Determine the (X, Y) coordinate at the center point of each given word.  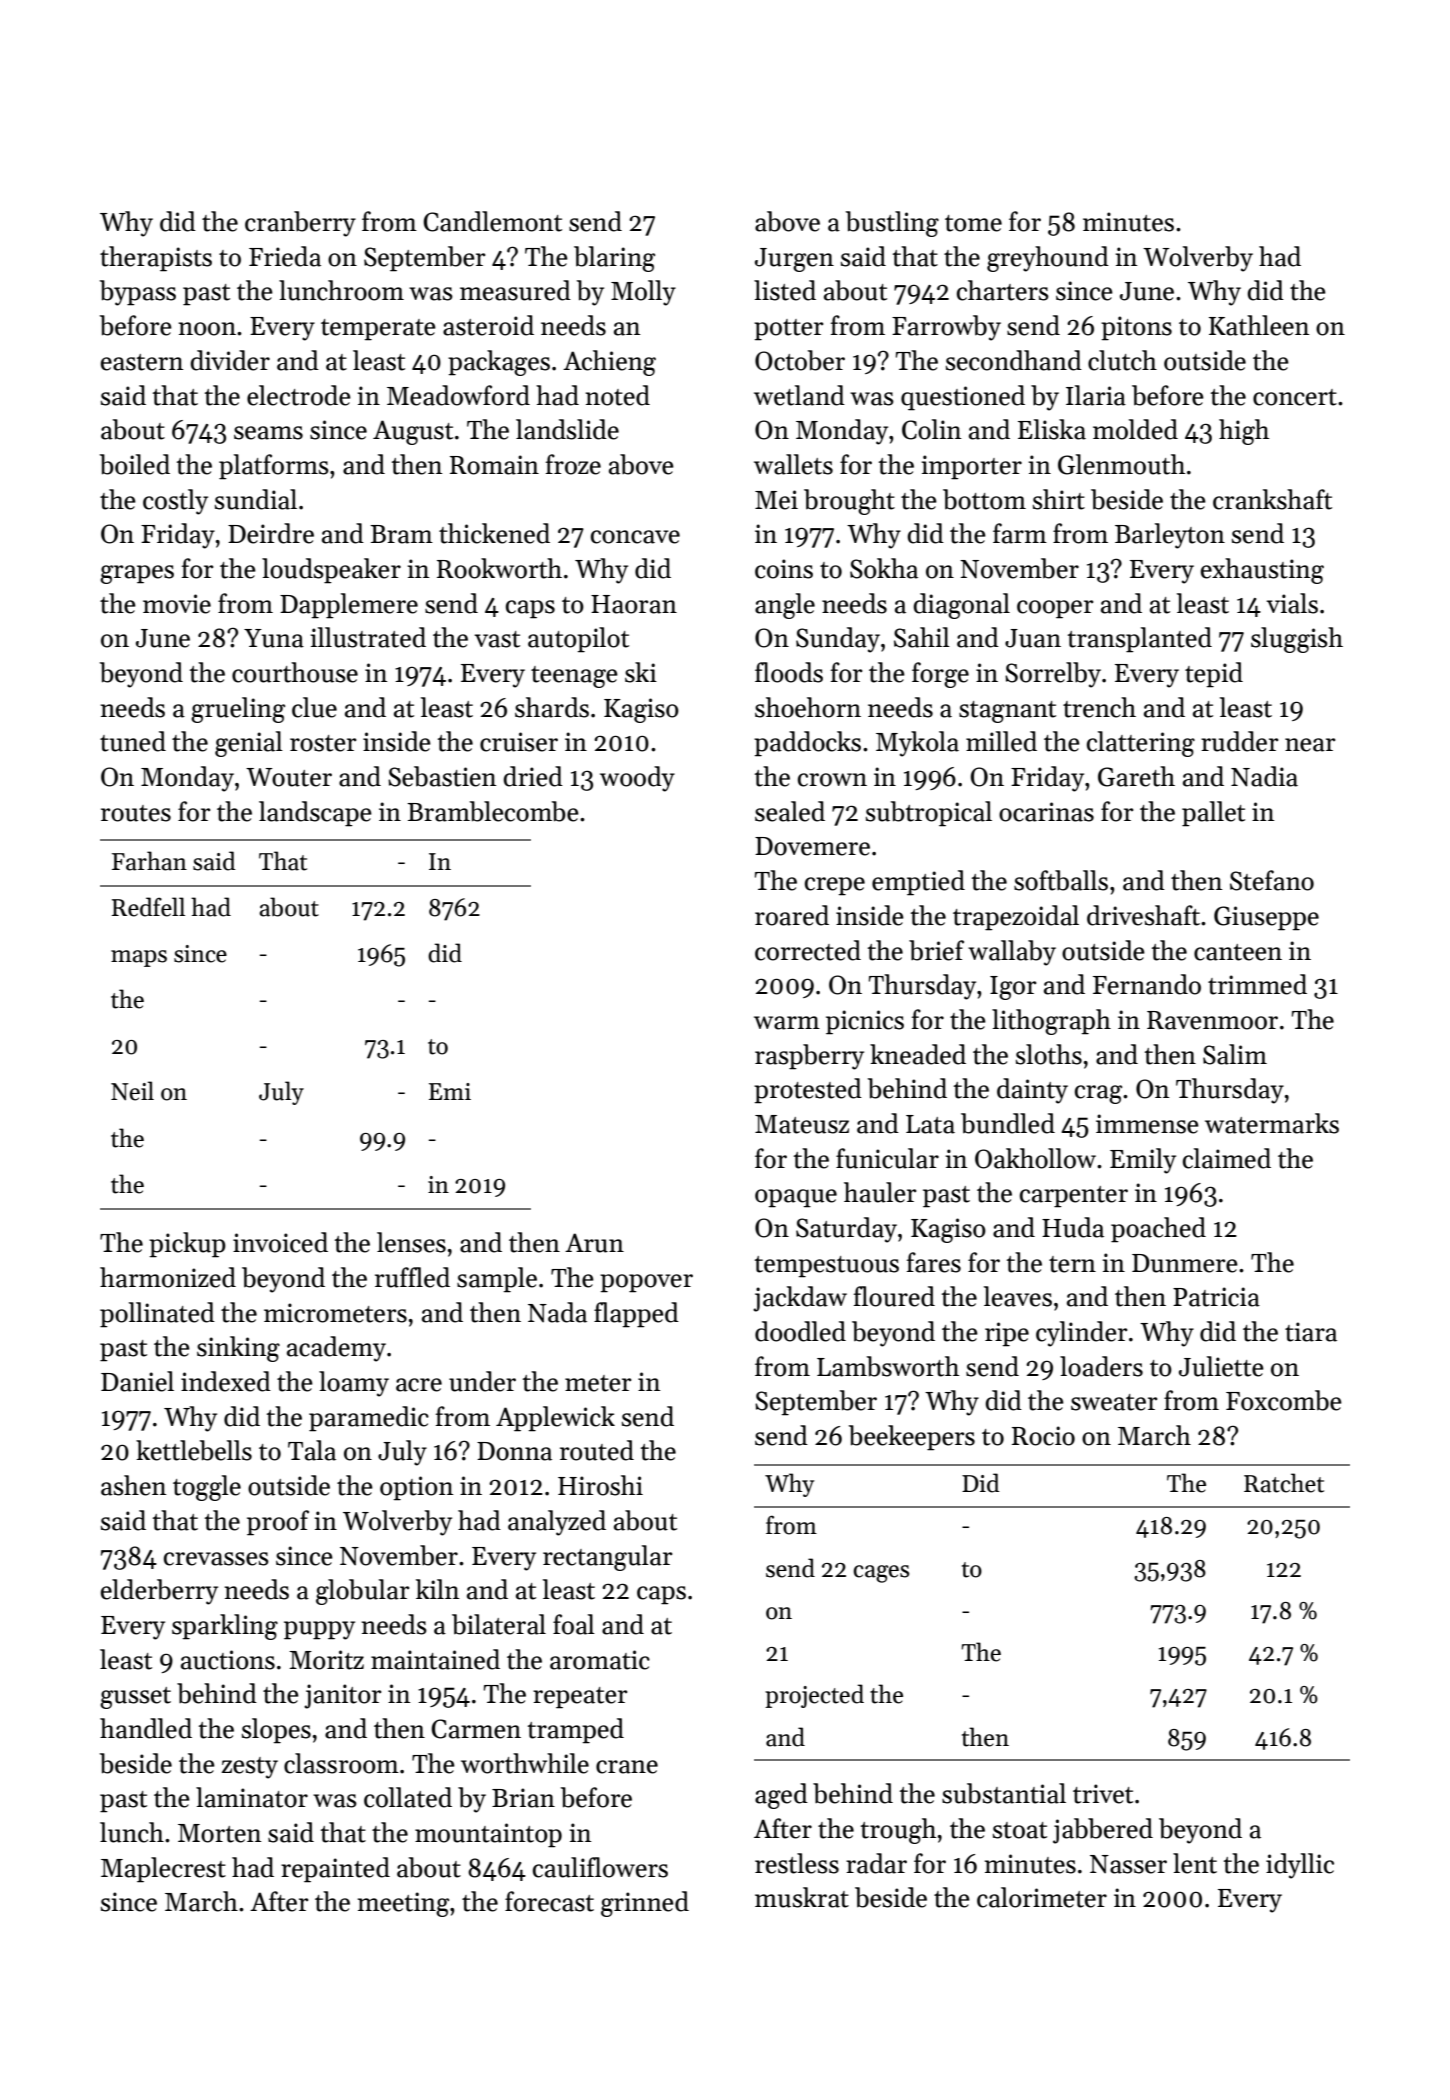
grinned (645, 1904)
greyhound (1048, 259)
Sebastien (442, 776)
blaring (614, 259)
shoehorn (808, 707)
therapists (156, 259)
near (1310, 745)
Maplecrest (163, 1870)
